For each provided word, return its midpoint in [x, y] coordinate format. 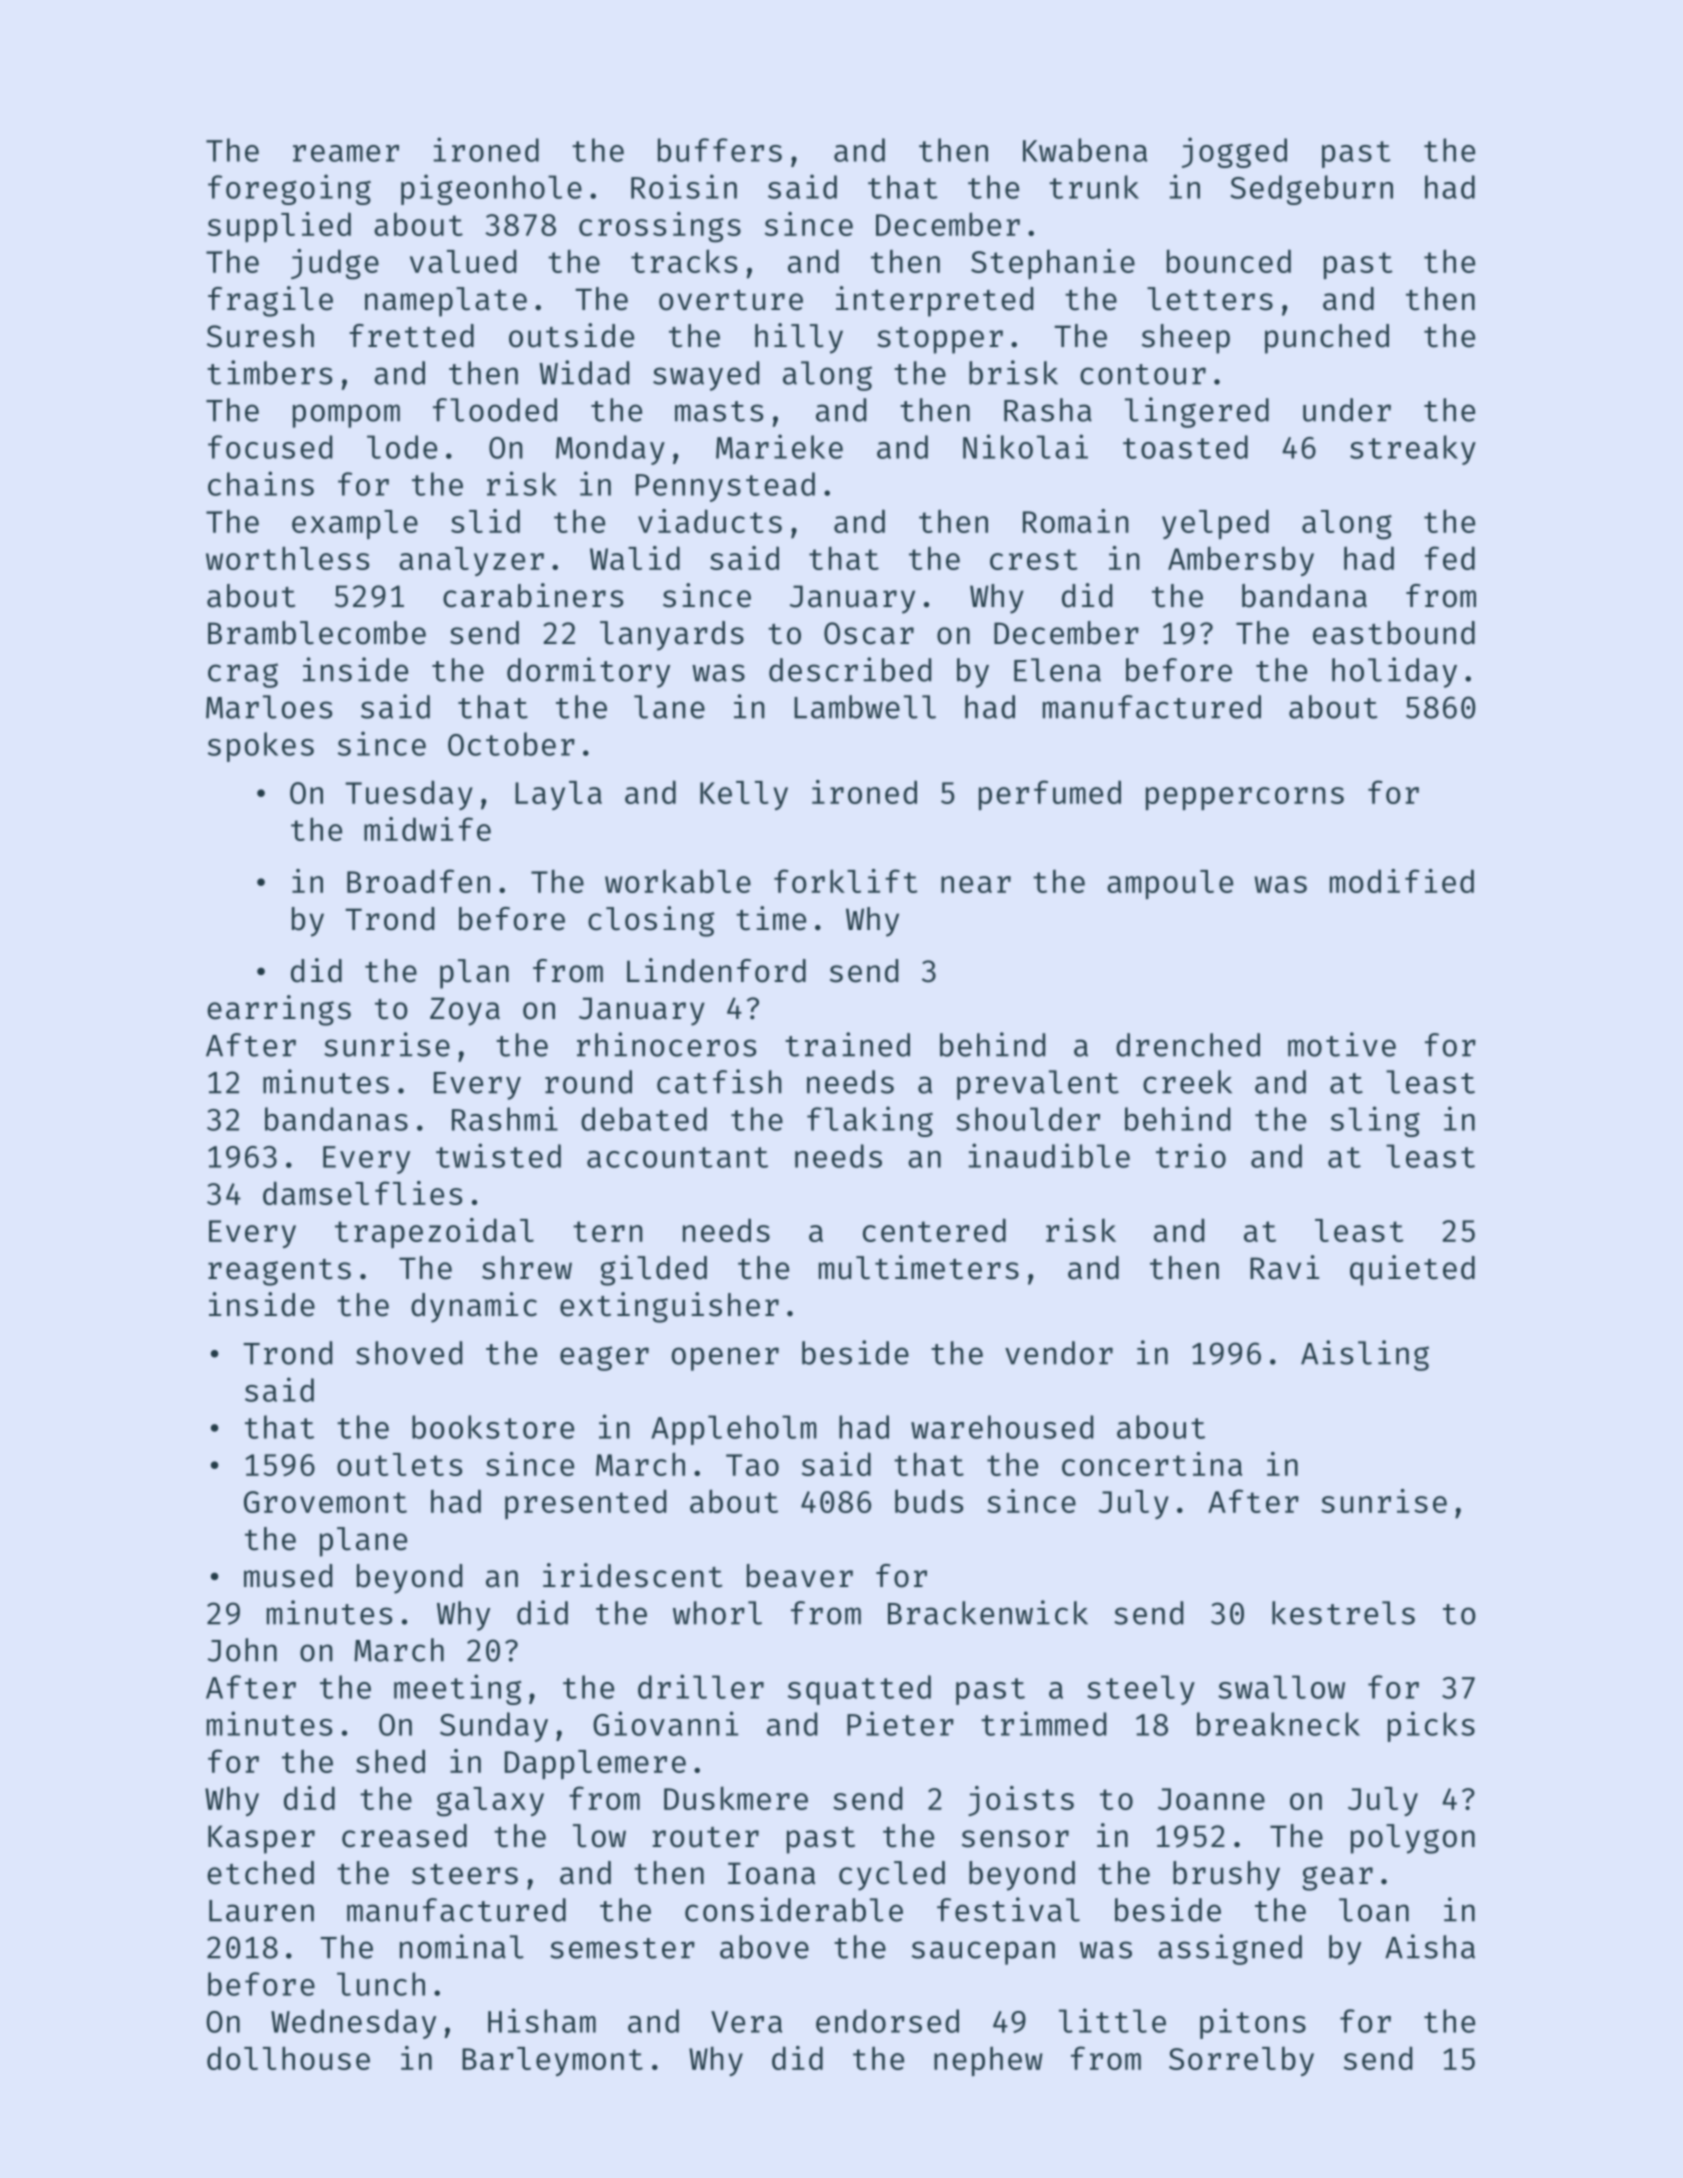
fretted [411, 336]
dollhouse [288, 2058]
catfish [719, 1081]
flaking [870, 1121]
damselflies [362, 1193]
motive [1342, 1044]
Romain [1076, 521]
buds [929, 1501]
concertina [1152, 1464]
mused [288, 1576]
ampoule [1170, 884]
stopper [940, 340]
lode [402, 447]
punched [1327, 339]
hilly [799, 338]
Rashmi [505, 1118]
